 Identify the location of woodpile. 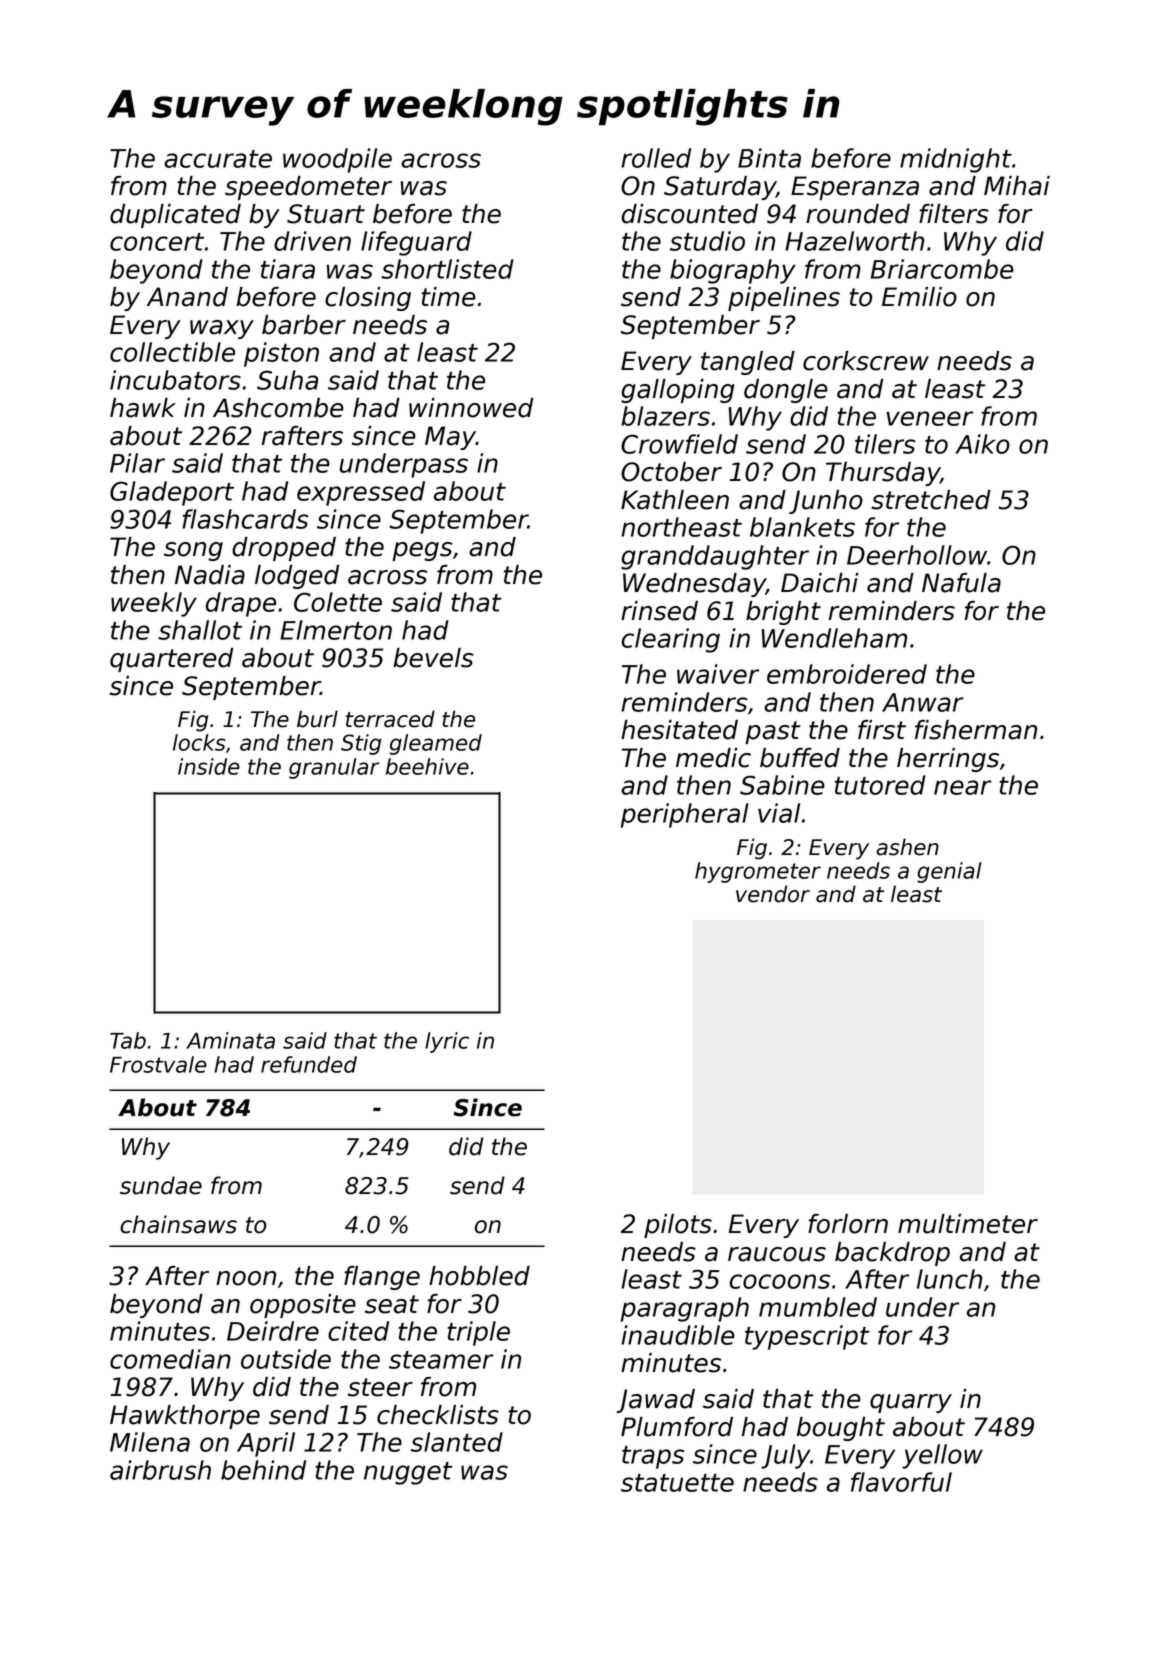
(337, 160).
